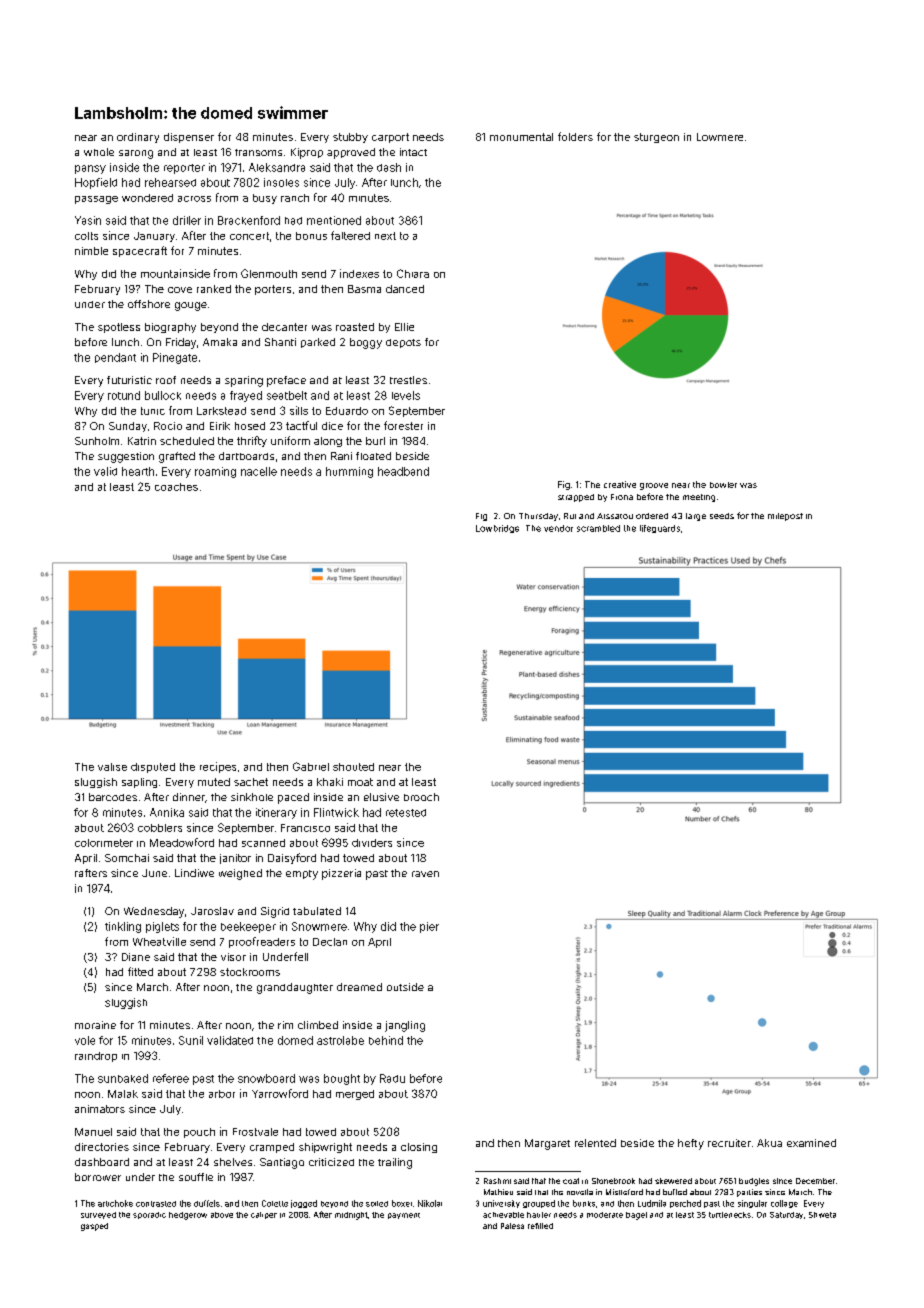 This screenshot has width=924, height=1308. I want to click on monumental, so click(521, 137).
